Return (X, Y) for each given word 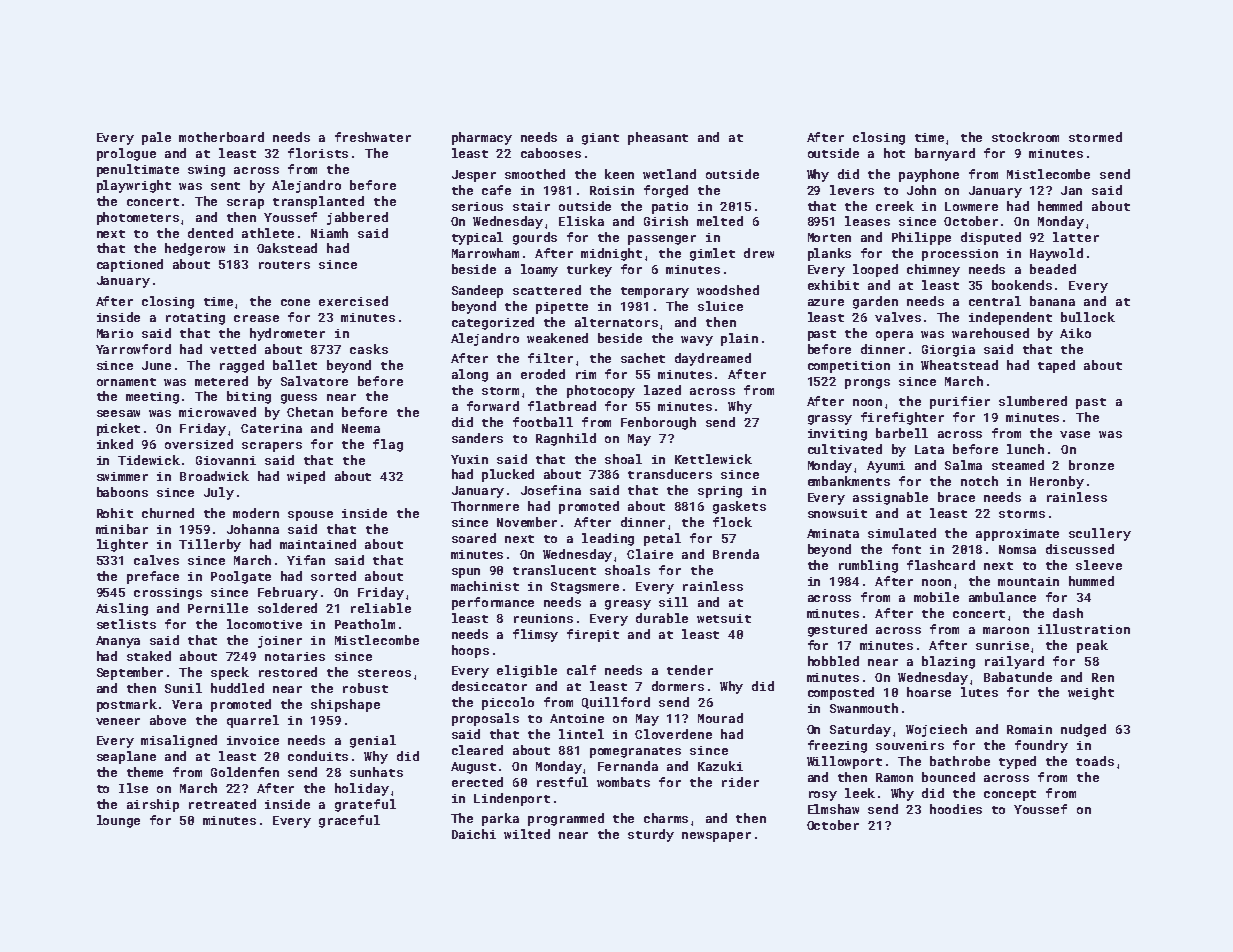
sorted (333, 576)
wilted (527, 834)
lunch (1025, 449)
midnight (611, 254)
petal (662, 539)
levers (852, 190)
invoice (253, 740)
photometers (138, 218)
